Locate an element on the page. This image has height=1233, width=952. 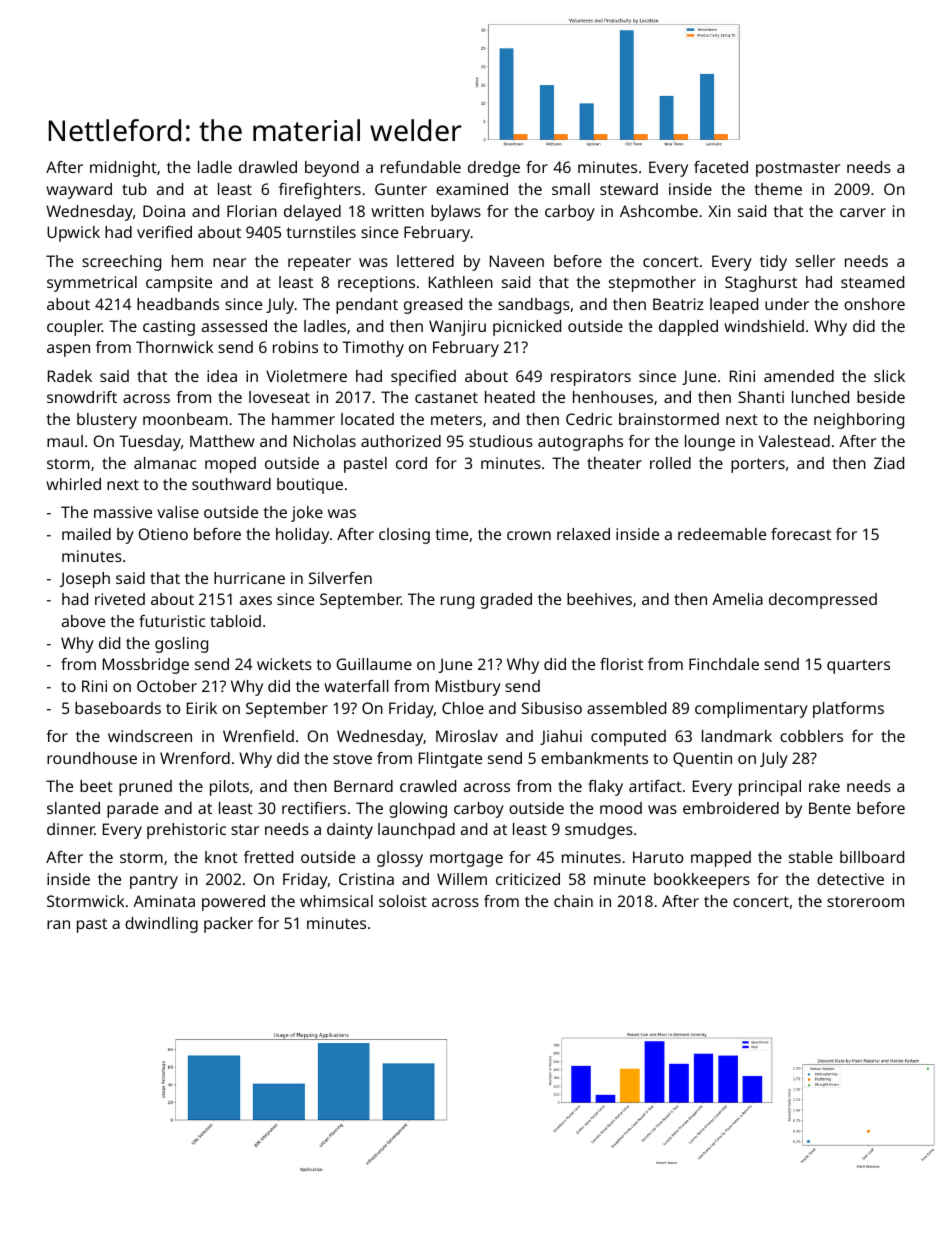
southward is located at coordinates (231, 484).
